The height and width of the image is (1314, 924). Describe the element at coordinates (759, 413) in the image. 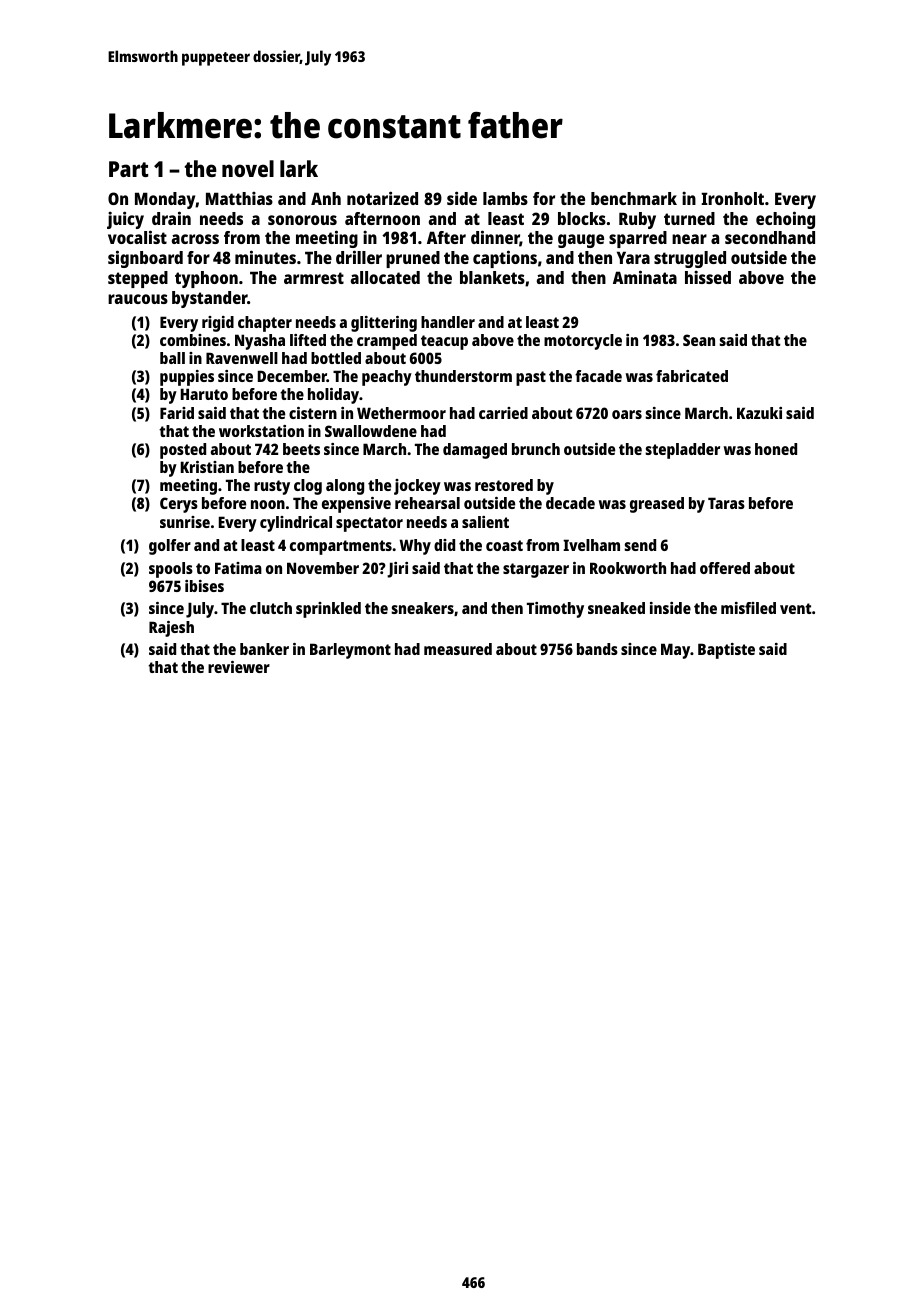

I see `Kazuki` at that location.
